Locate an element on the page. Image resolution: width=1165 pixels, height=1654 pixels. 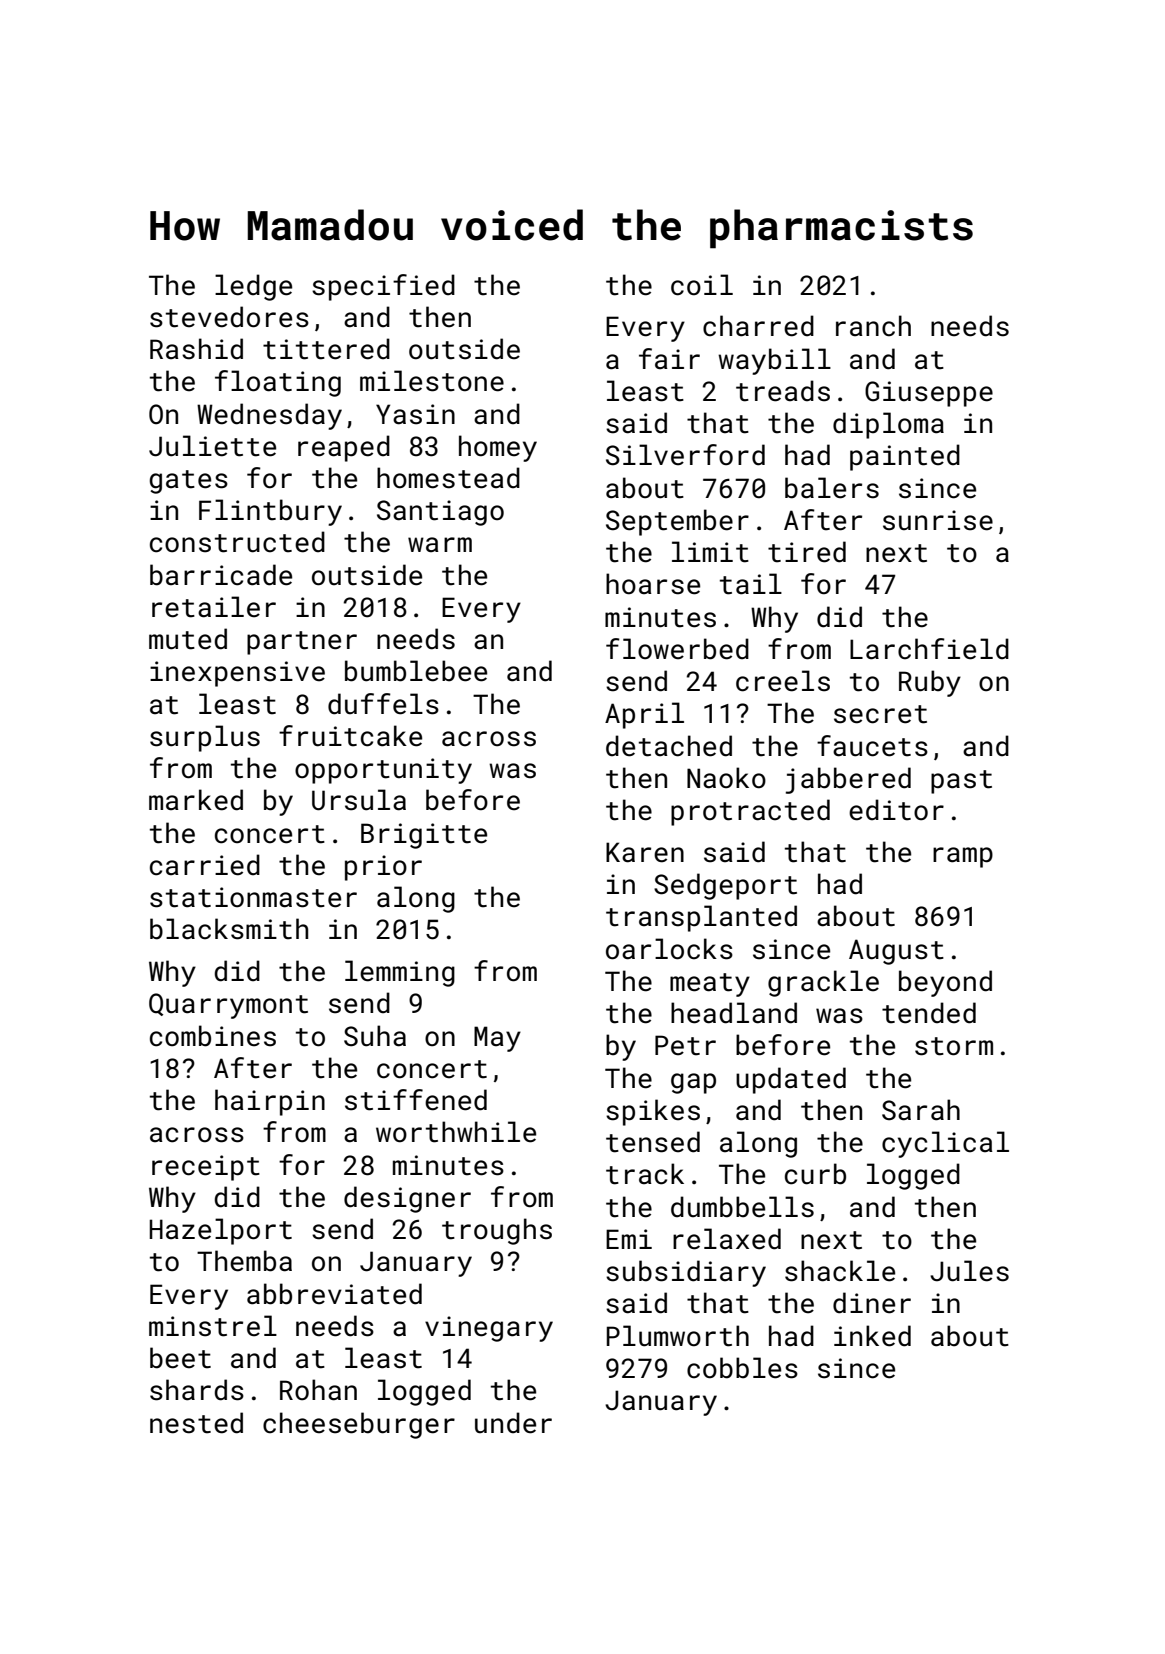
Quarrymont is located at coordinates (228, 1006).
